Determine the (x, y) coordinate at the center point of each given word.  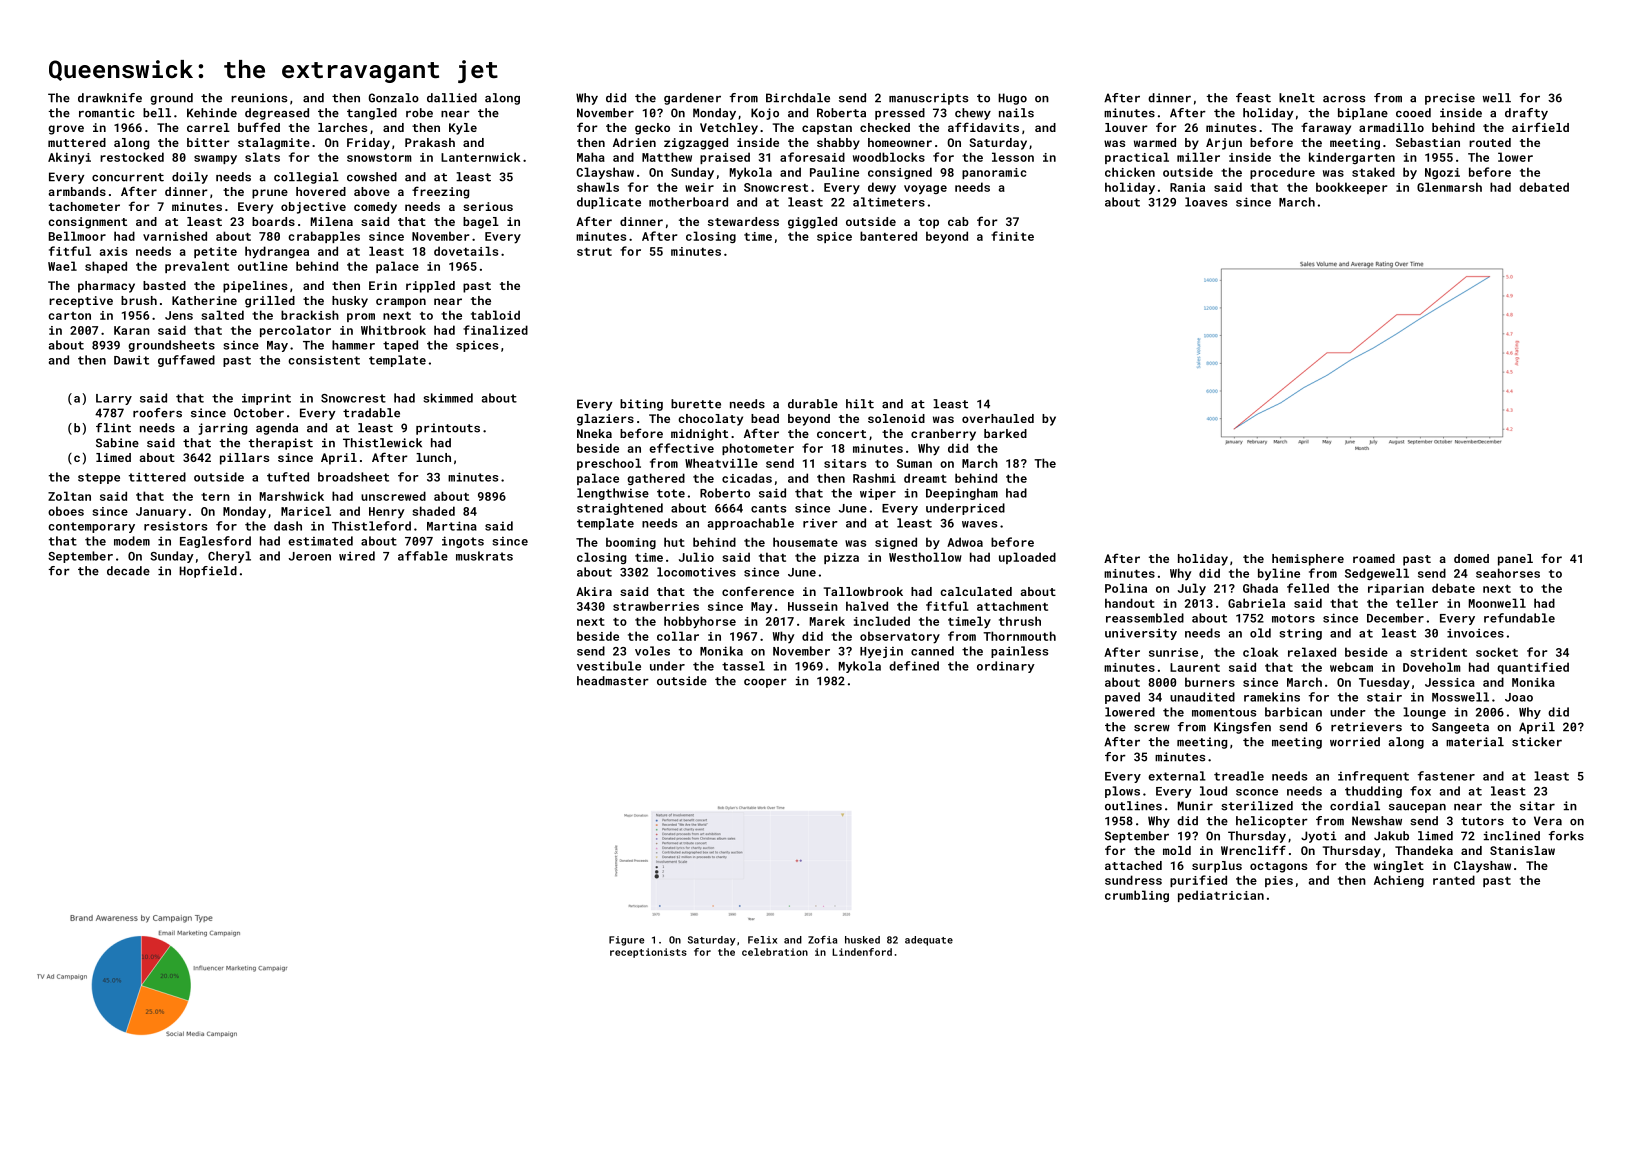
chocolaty (710, 420)
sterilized (1257, 806)
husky (350, 302)
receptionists (648, 953)
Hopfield (208, 572)
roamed (1374, 558)
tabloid (495, 315)
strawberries (656, 606)
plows (1122, 792)
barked (1005, 433)
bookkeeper (1351, 188)
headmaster (613, 681)
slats (262, 157)
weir (699, 187)
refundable (1519, 618)
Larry (114, 399)
